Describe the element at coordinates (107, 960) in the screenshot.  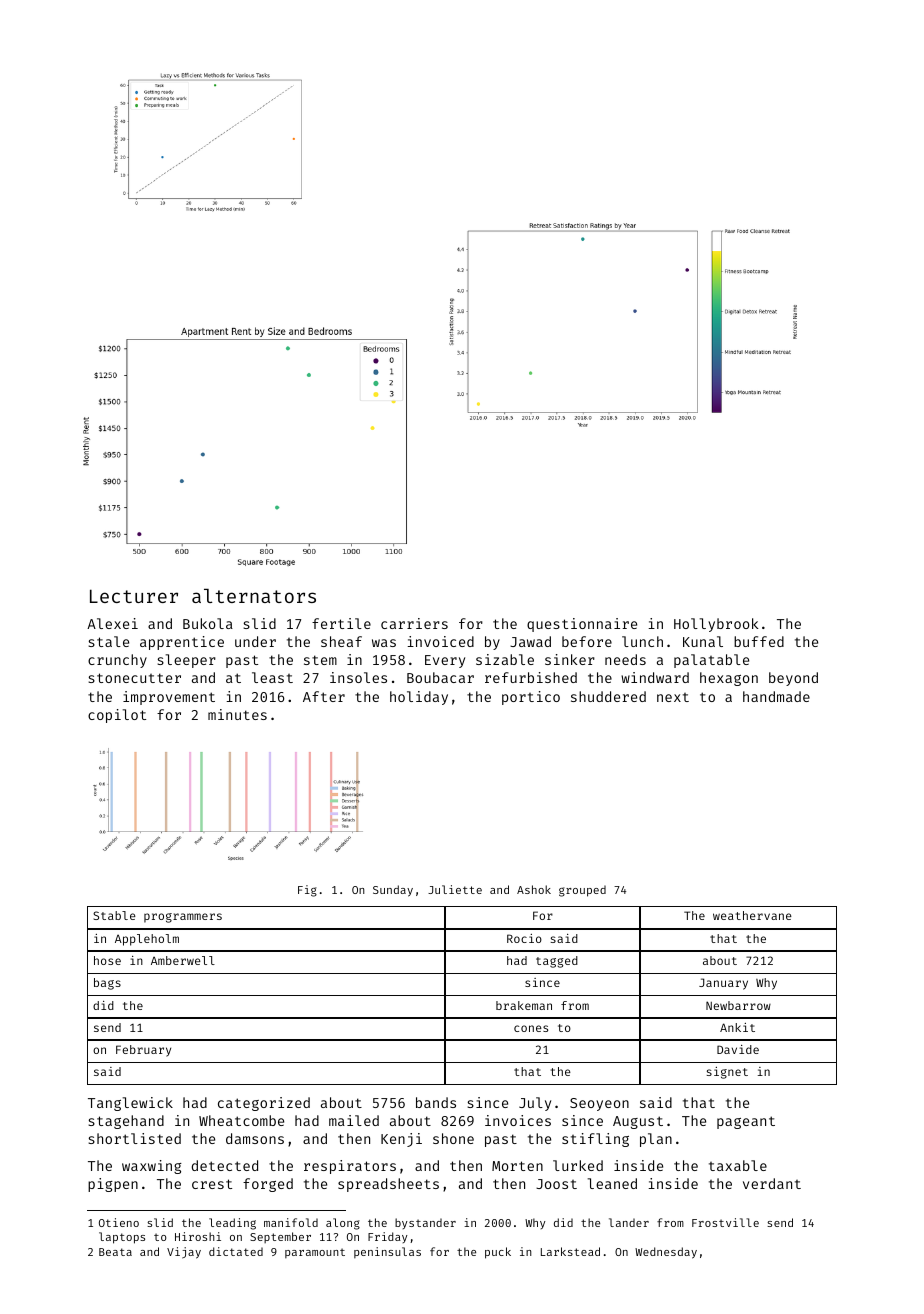
I see `hose` at that location.
